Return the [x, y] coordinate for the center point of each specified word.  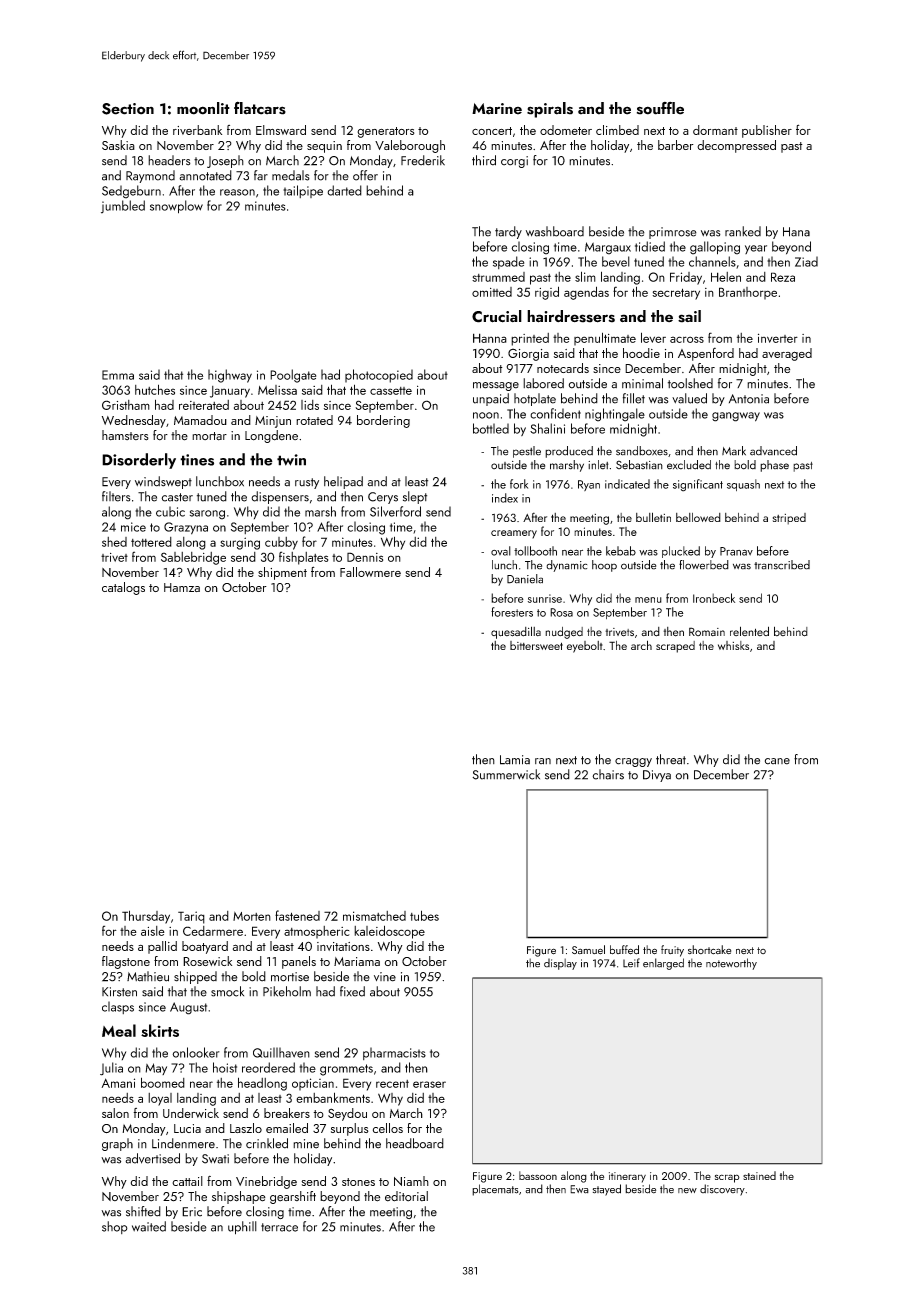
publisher [767, 131]
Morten [252, 916]
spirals [550, 110]
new [687, 1191]
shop [115, 1227]
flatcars [260, 108]
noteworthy [731, 964]
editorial [406, 1196]
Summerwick [506, 774]
